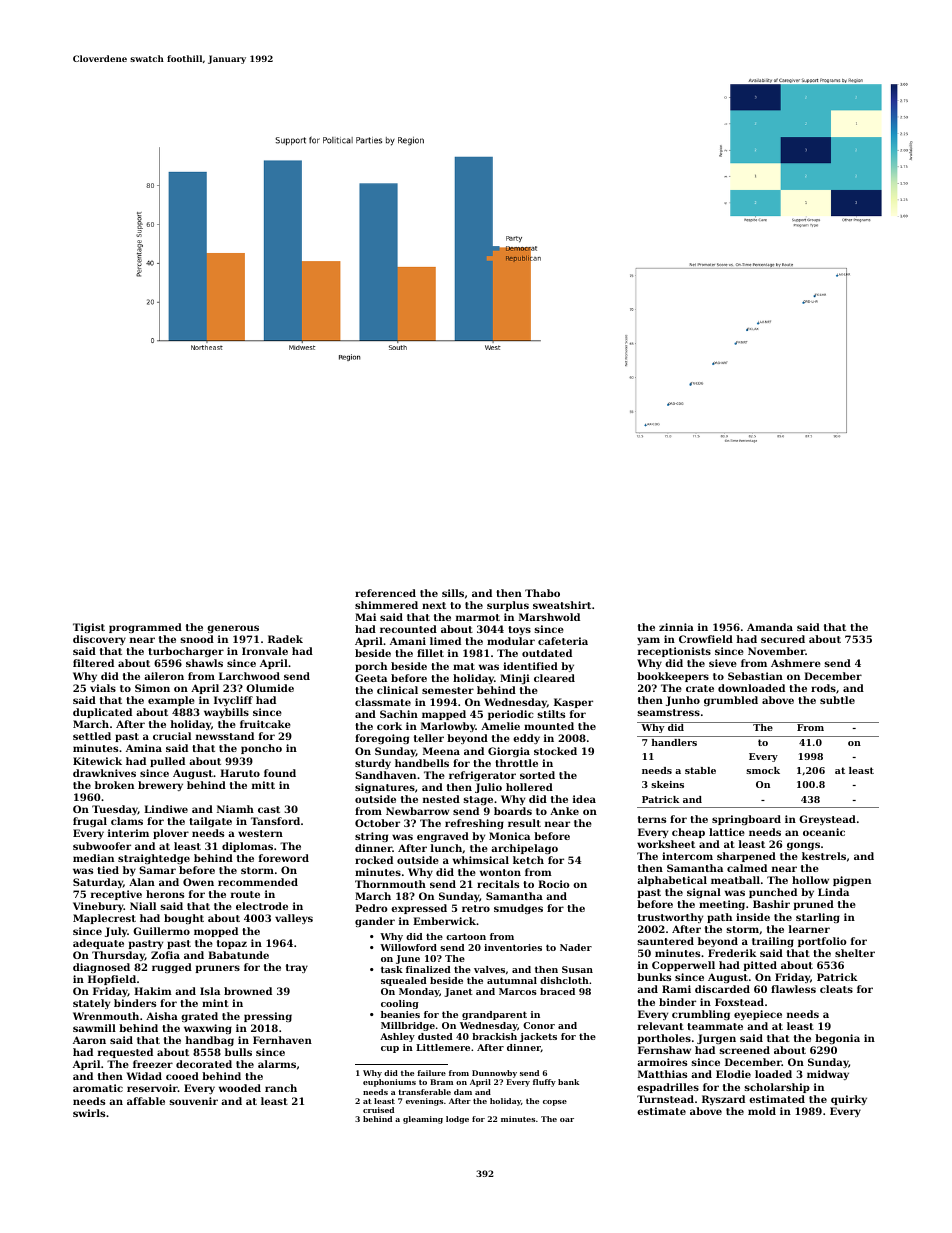 The height and width of the document is (1233, 952). I want to click on lunch, so click(446, 848).
